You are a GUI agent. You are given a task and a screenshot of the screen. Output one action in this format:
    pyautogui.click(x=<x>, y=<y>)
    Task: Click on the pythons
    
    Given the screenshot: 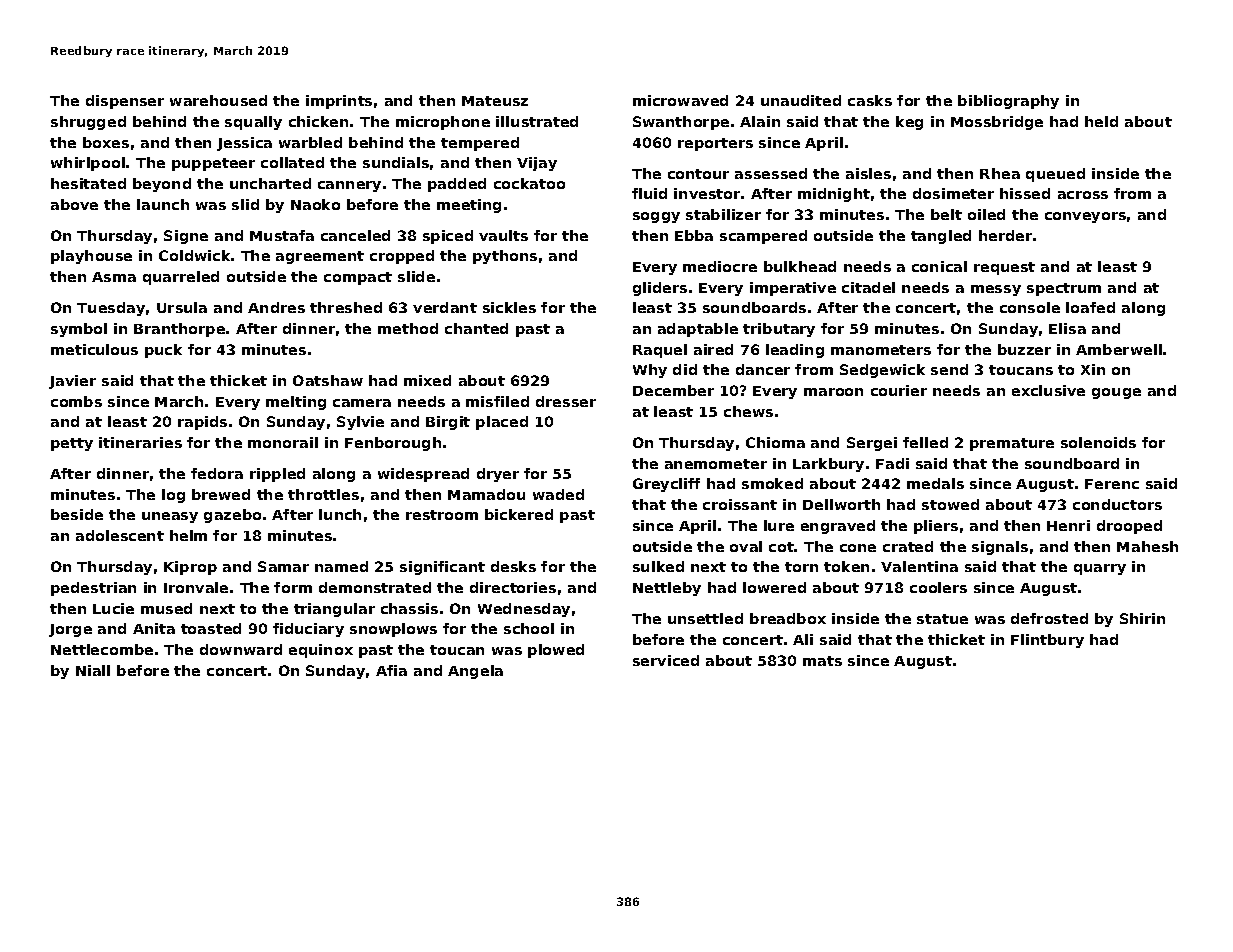 What is the action you would take?
    pyautogui.click(x=505, y=257)
